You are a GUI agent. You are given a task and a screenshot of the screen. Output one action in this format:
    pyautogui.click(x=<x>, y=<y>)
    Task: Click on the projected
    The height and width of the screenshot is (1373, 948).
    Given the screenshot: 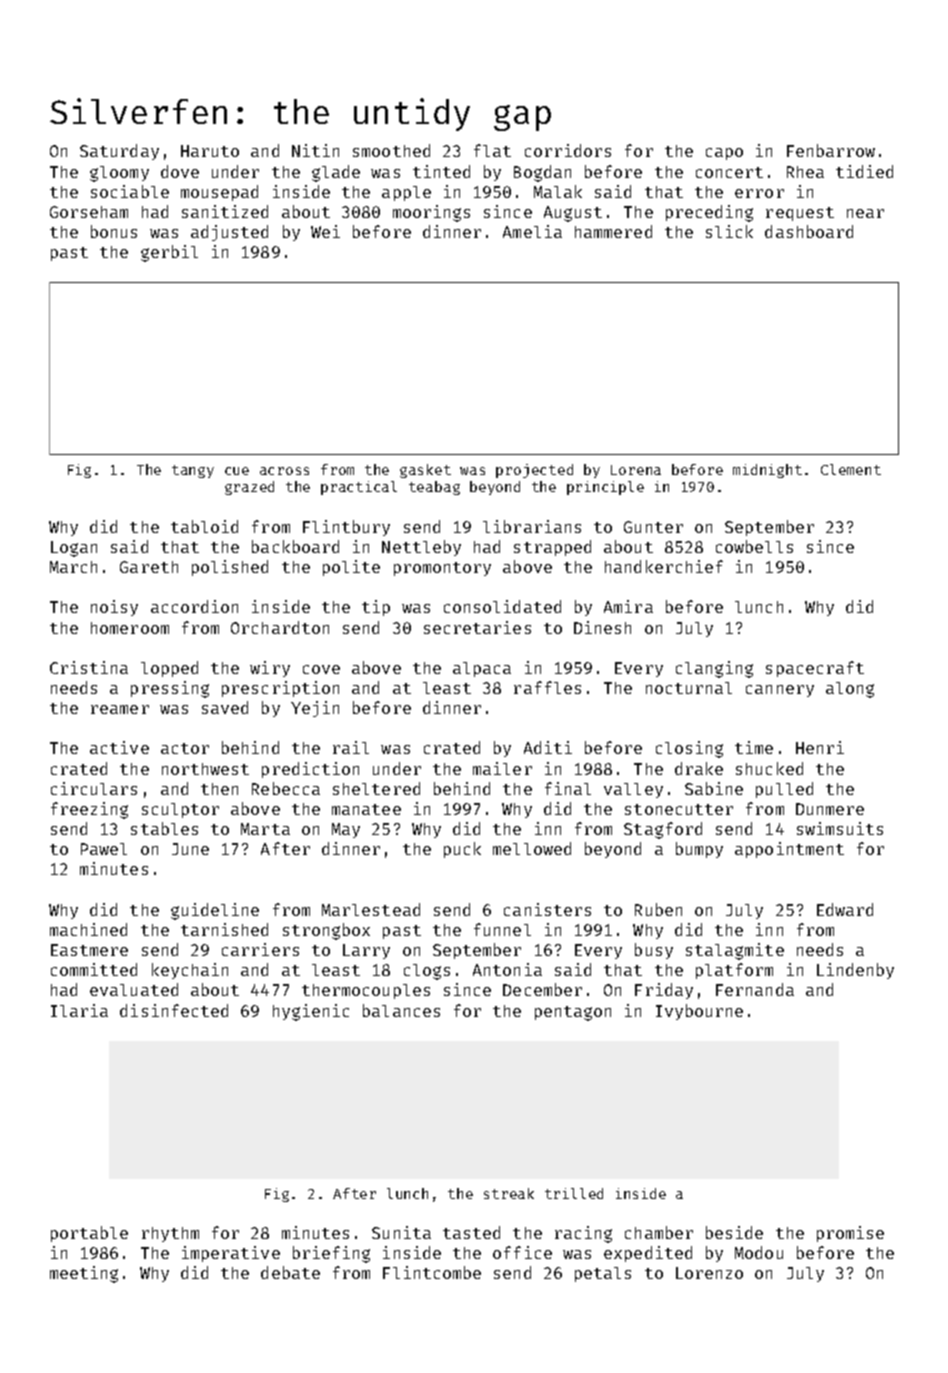 What is the action you would take?
    pyautogui.click(x=534, y=471)
